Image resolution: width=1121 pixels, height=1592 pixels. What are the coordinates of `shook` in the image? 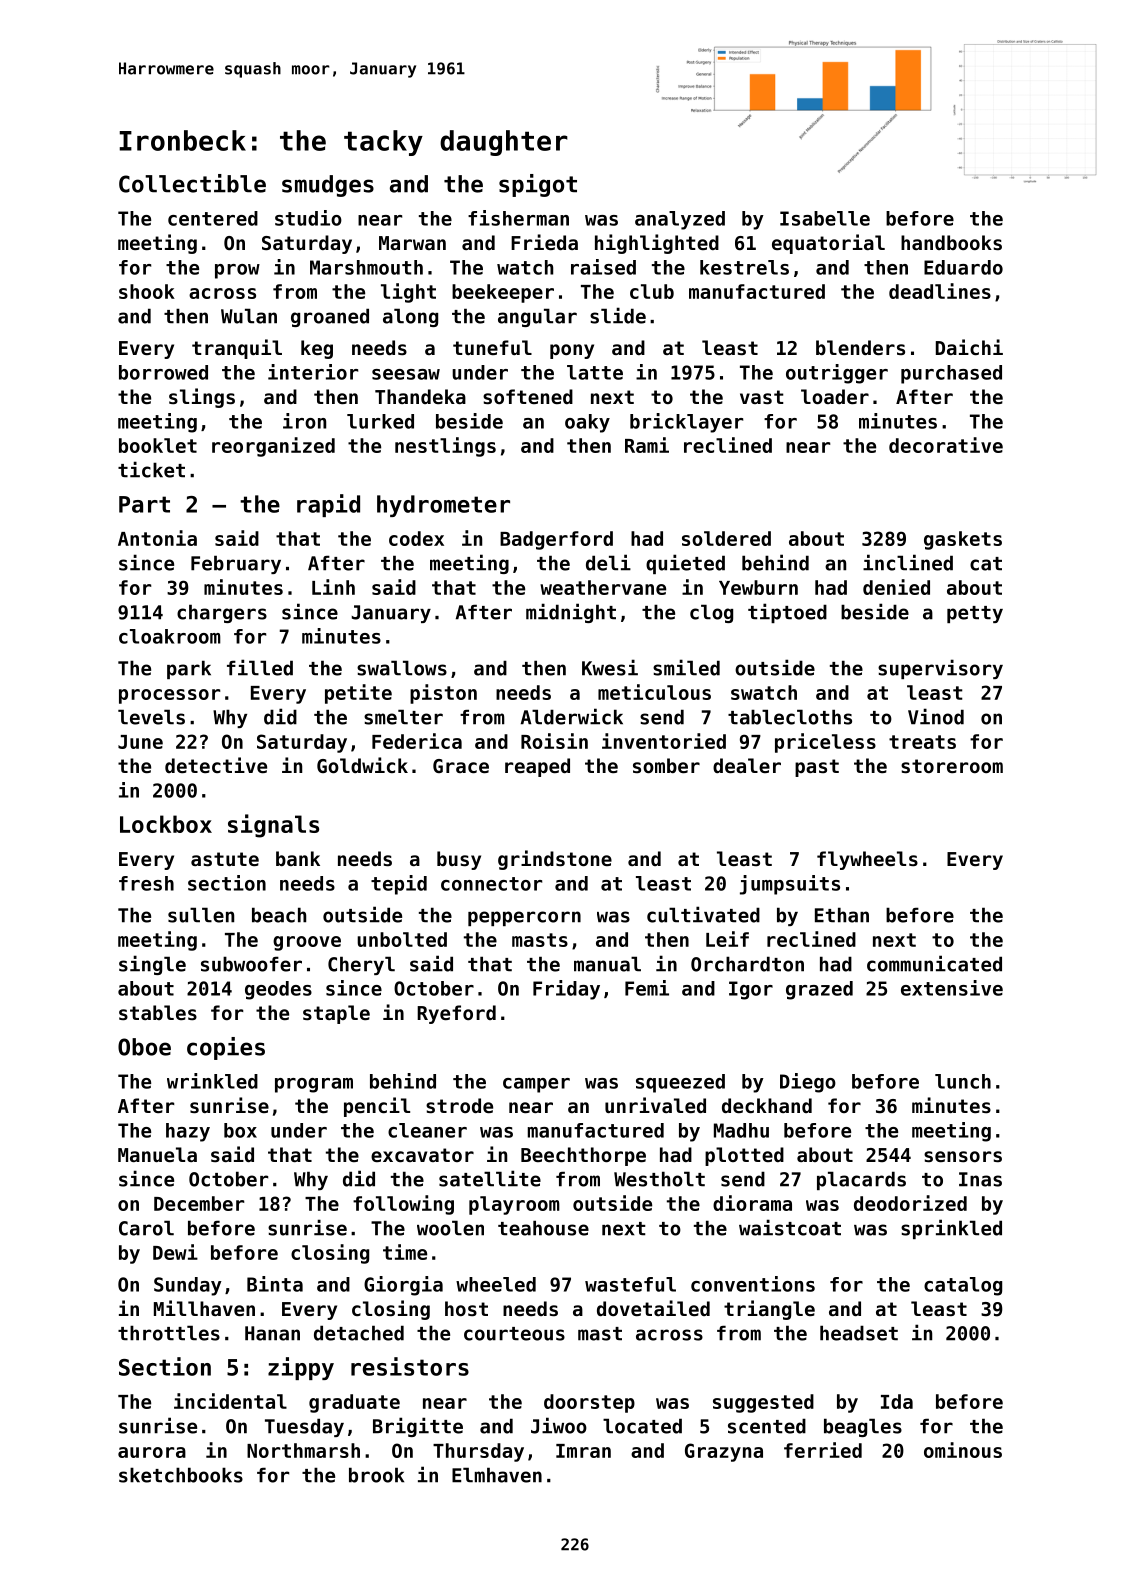 It's located at (147, 291).
